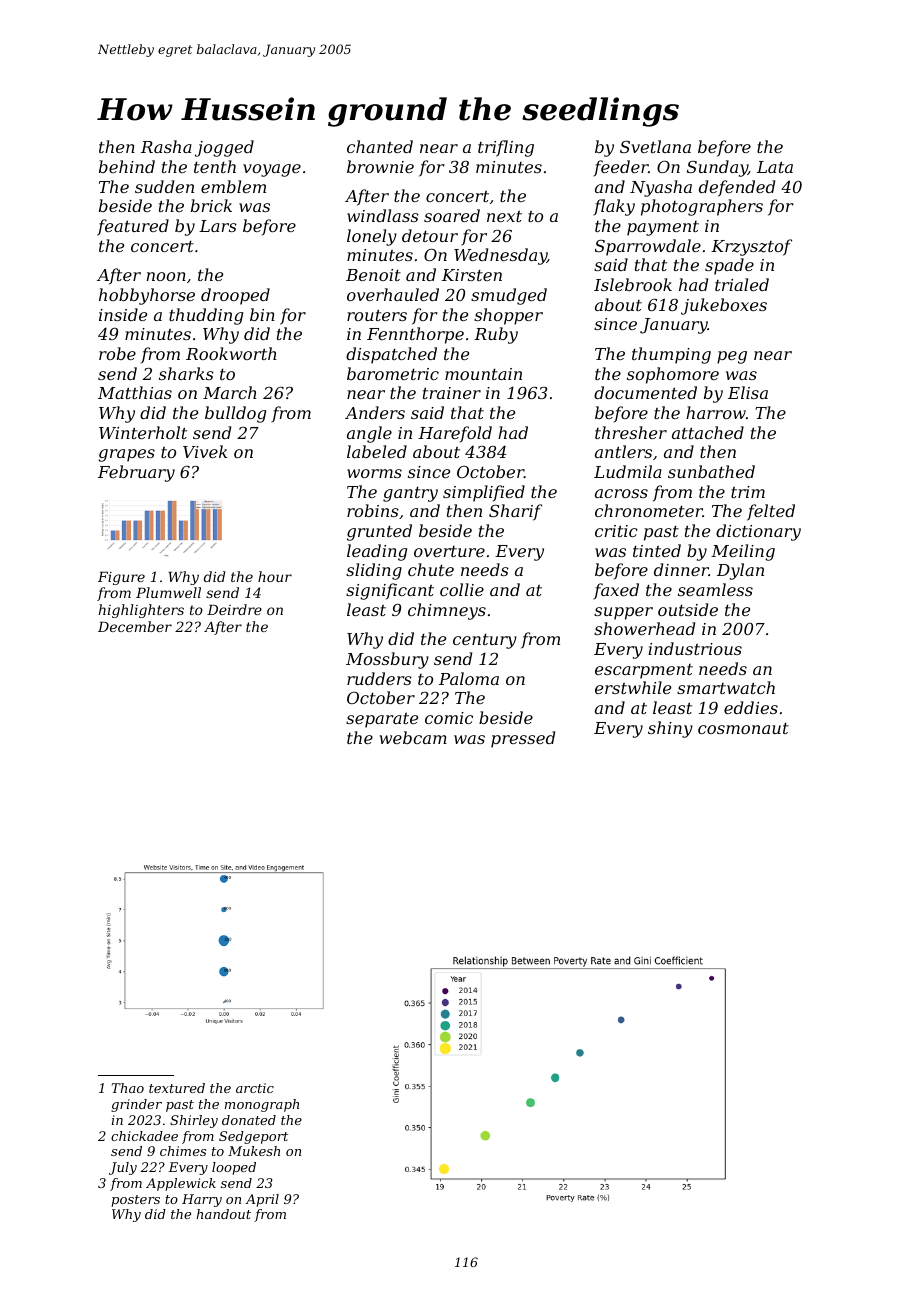 The width and height of the image is (908, 1316). Describe the element at coordinates (515, 512) in the image. I see `Sharif` at that location.
